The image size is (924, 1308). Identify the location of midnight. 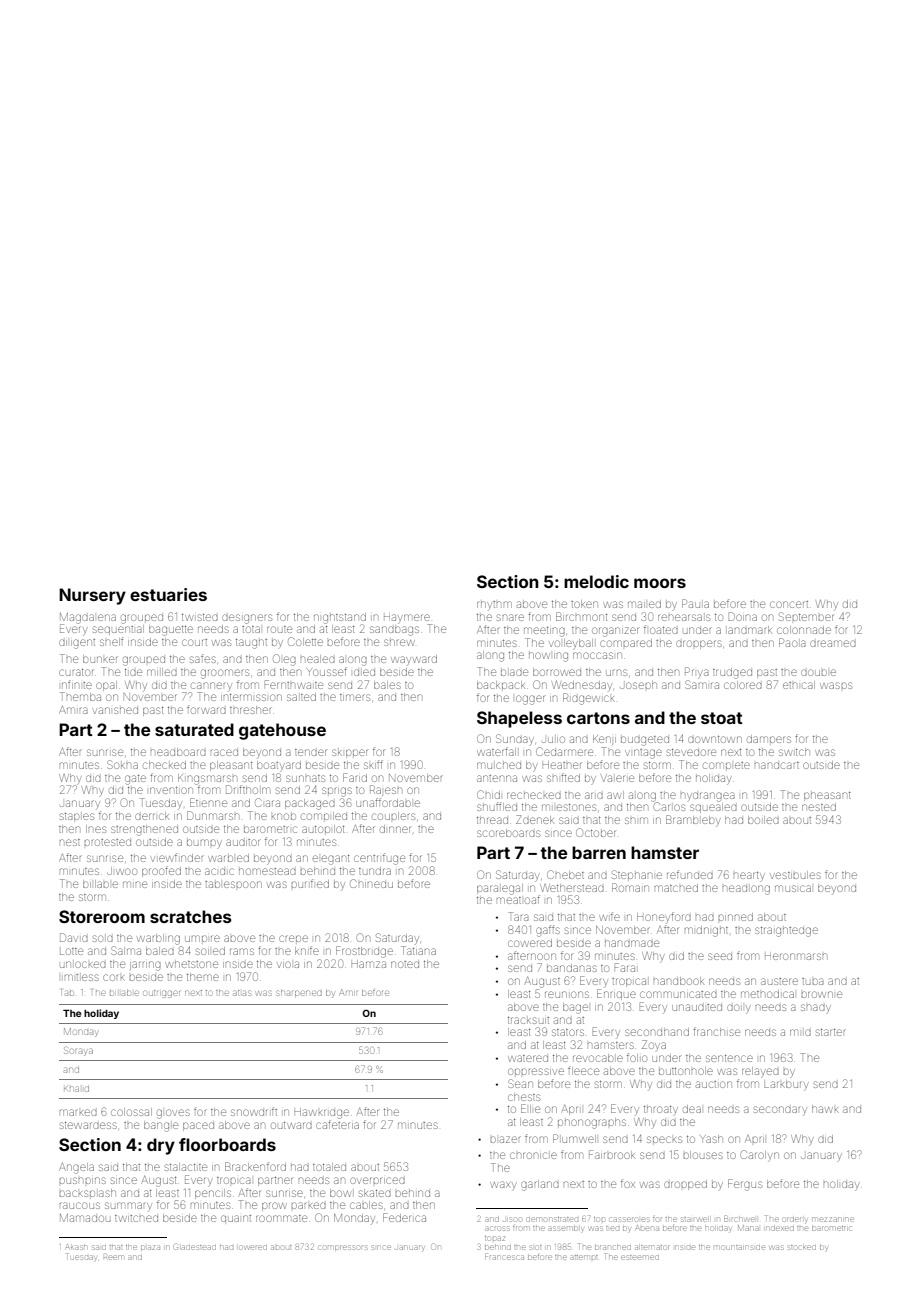
(706, 931).
